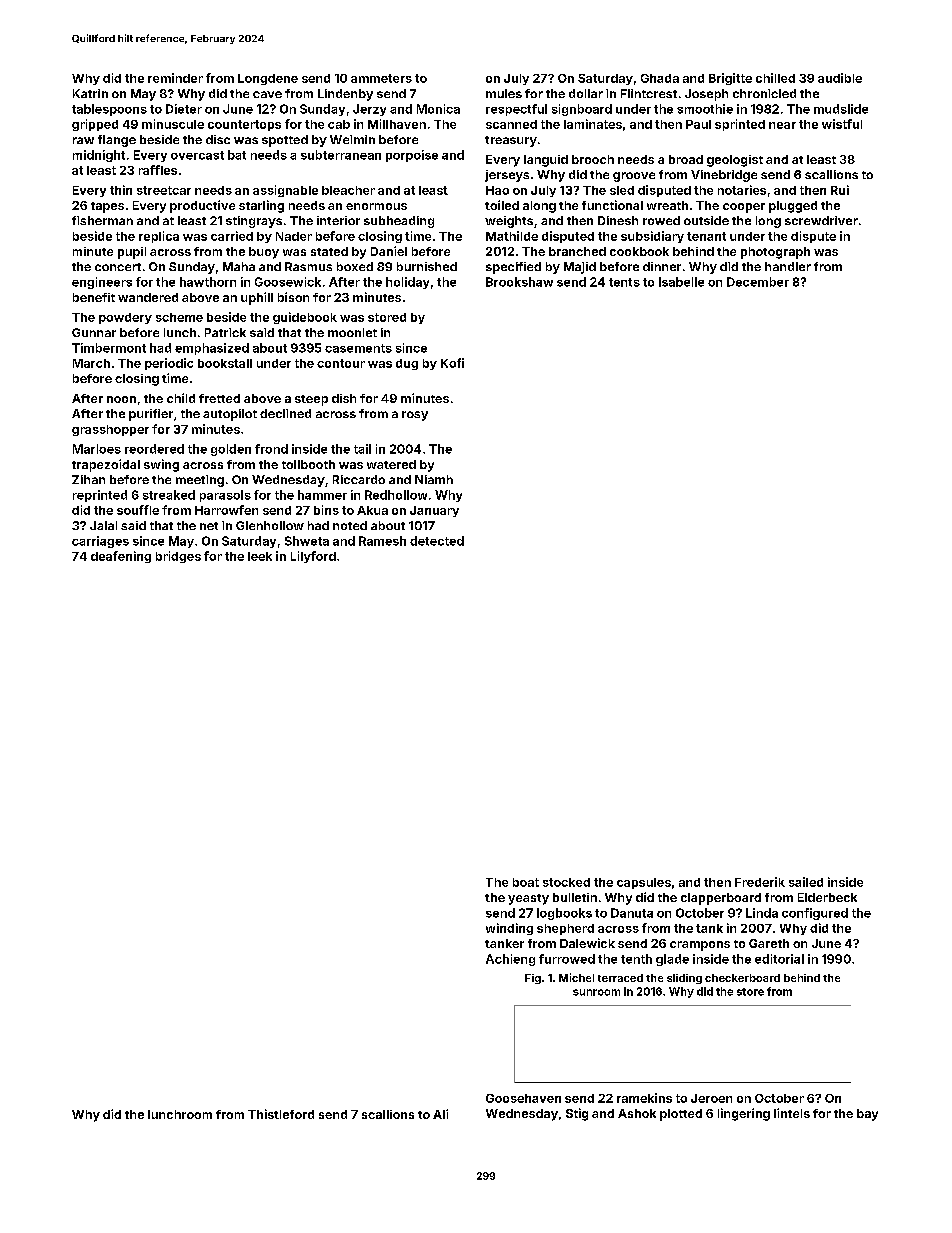  I want to click on audible, so click(840, 78).
